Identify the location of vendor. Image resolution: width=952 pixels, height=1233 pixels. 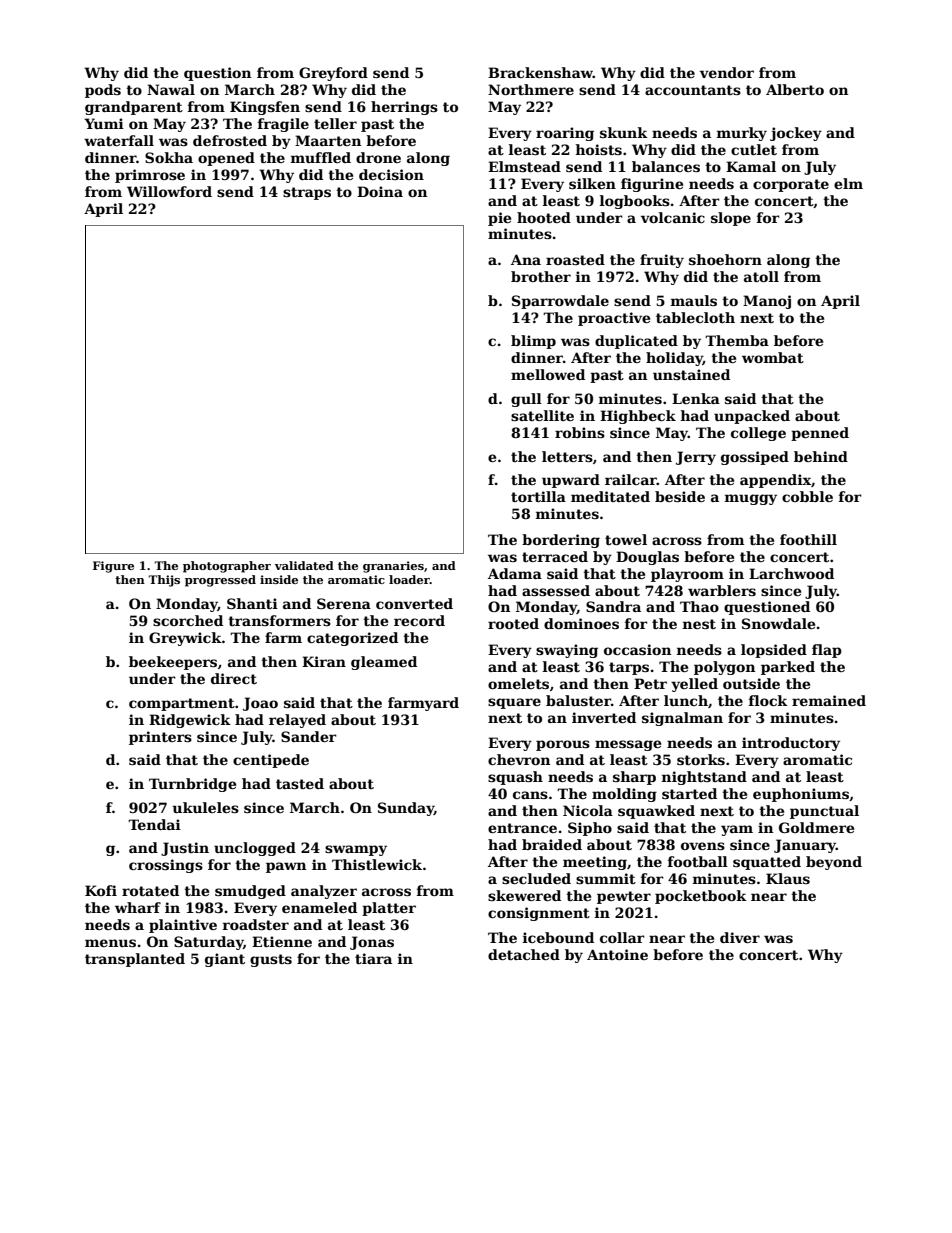
(727, 72).
